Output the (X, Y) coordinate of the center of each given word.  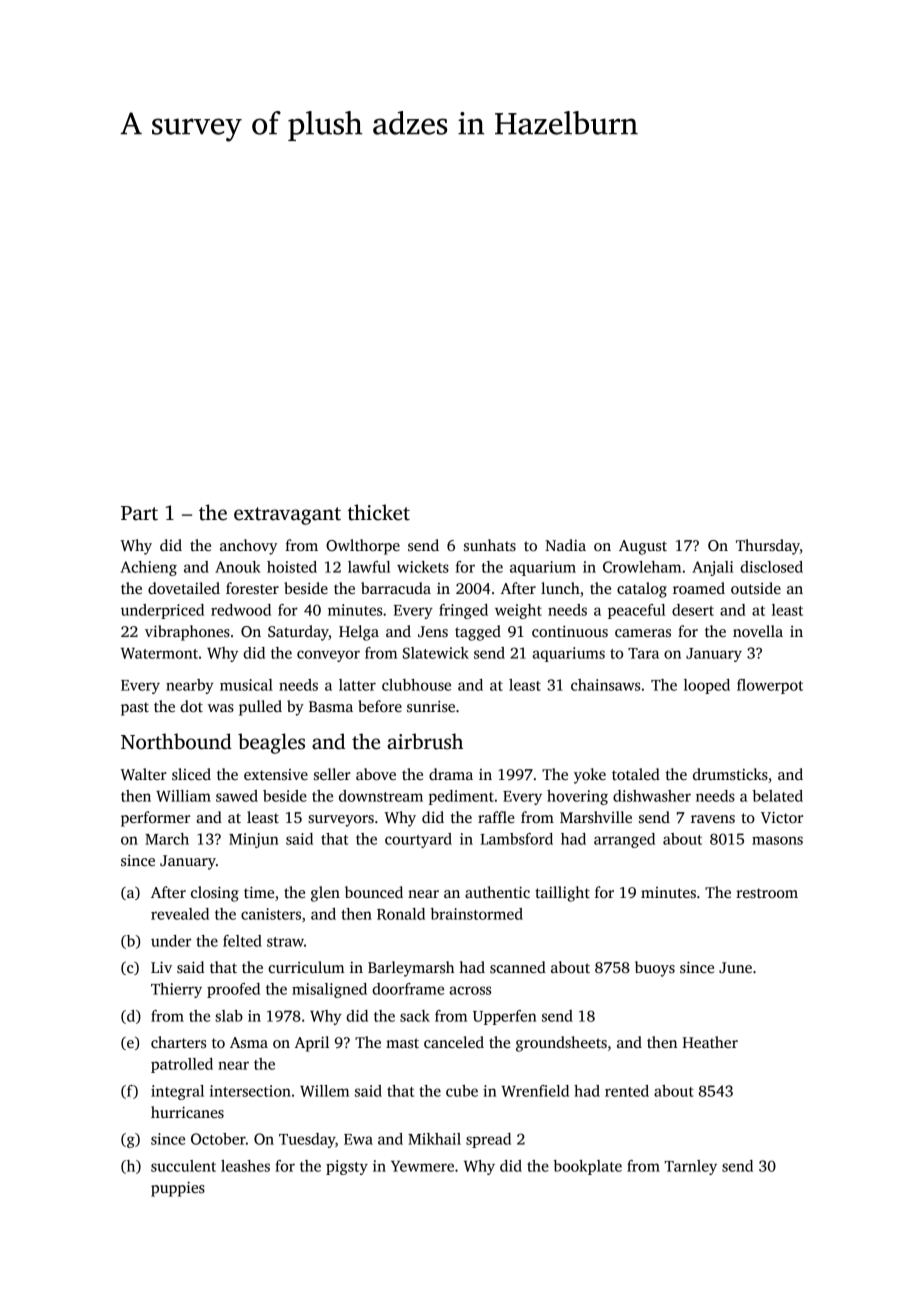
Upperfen (504, 1017)
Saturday (298, 633)
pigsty (347, 1167)
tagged (478, 633)
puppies (178, 1189)
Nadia (565, 545)
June (735, 967)
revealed (180, 914)
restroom (767, 893)
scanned (518, 967)
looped (707, 686)
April (312, 1044)
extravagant (287, 516)
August (643, 547)
